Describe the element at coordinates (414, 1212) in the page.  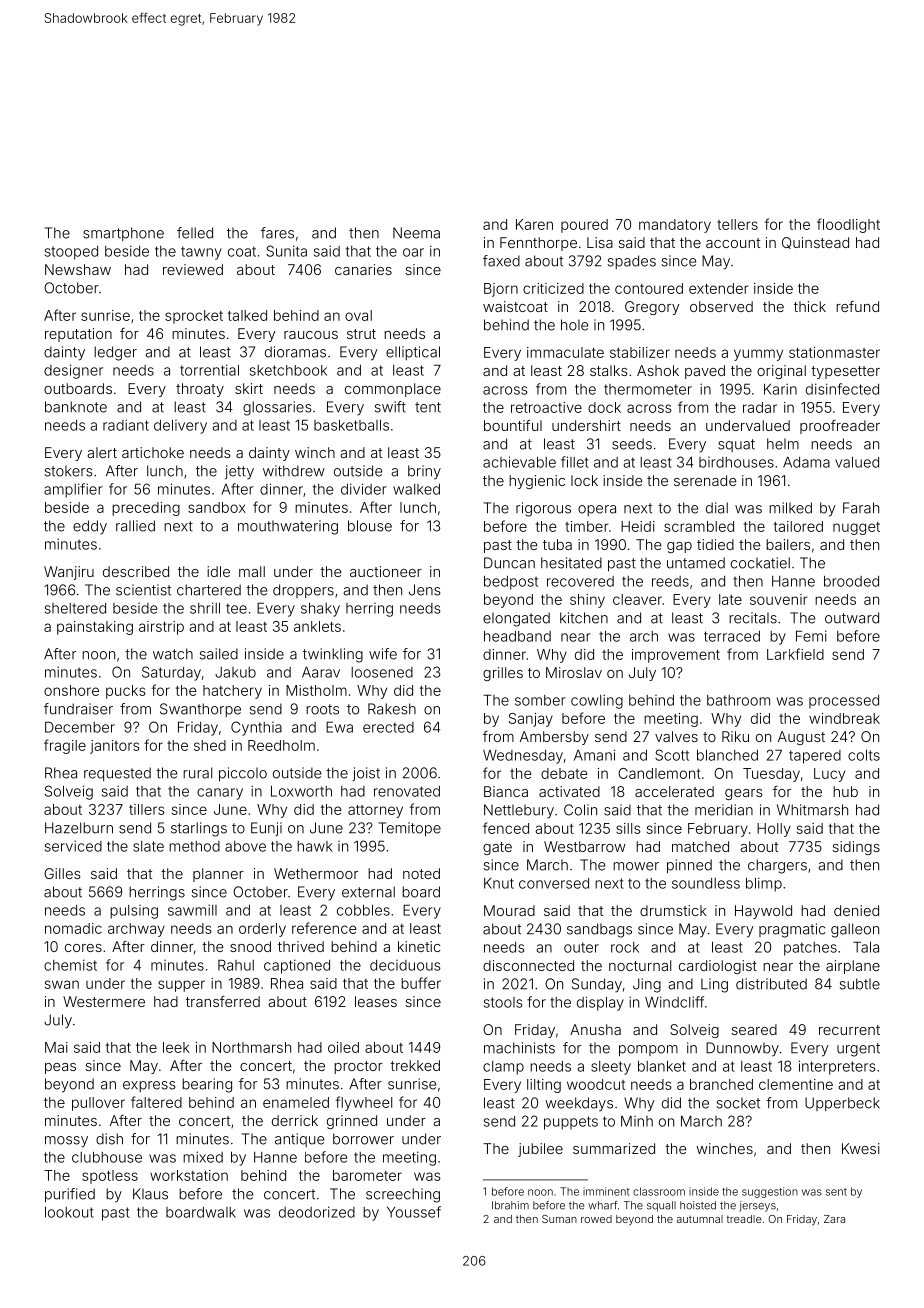
I see `Youssef` at that location.
